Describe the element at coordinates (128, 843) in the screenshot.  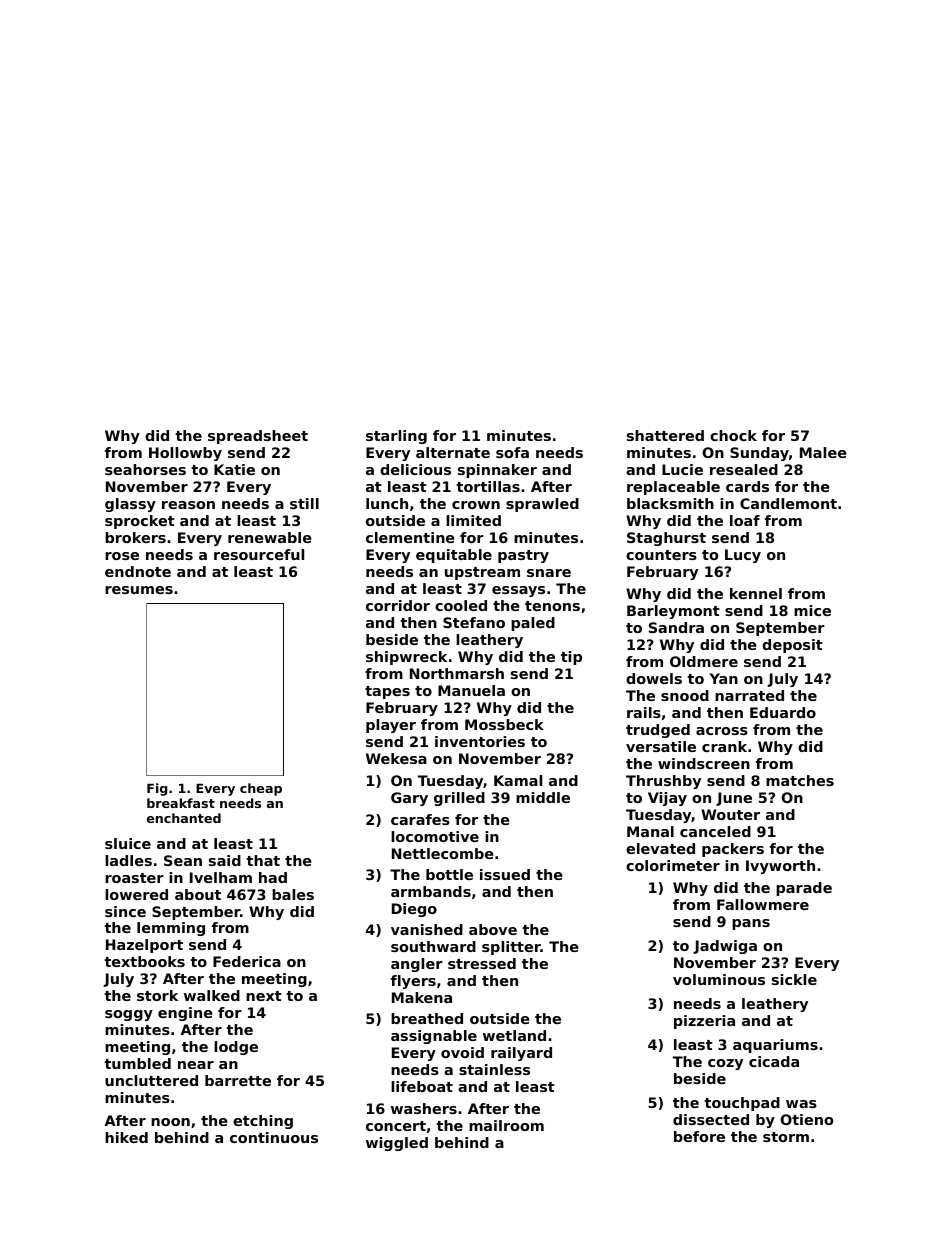
I see `sluice` at that location.
